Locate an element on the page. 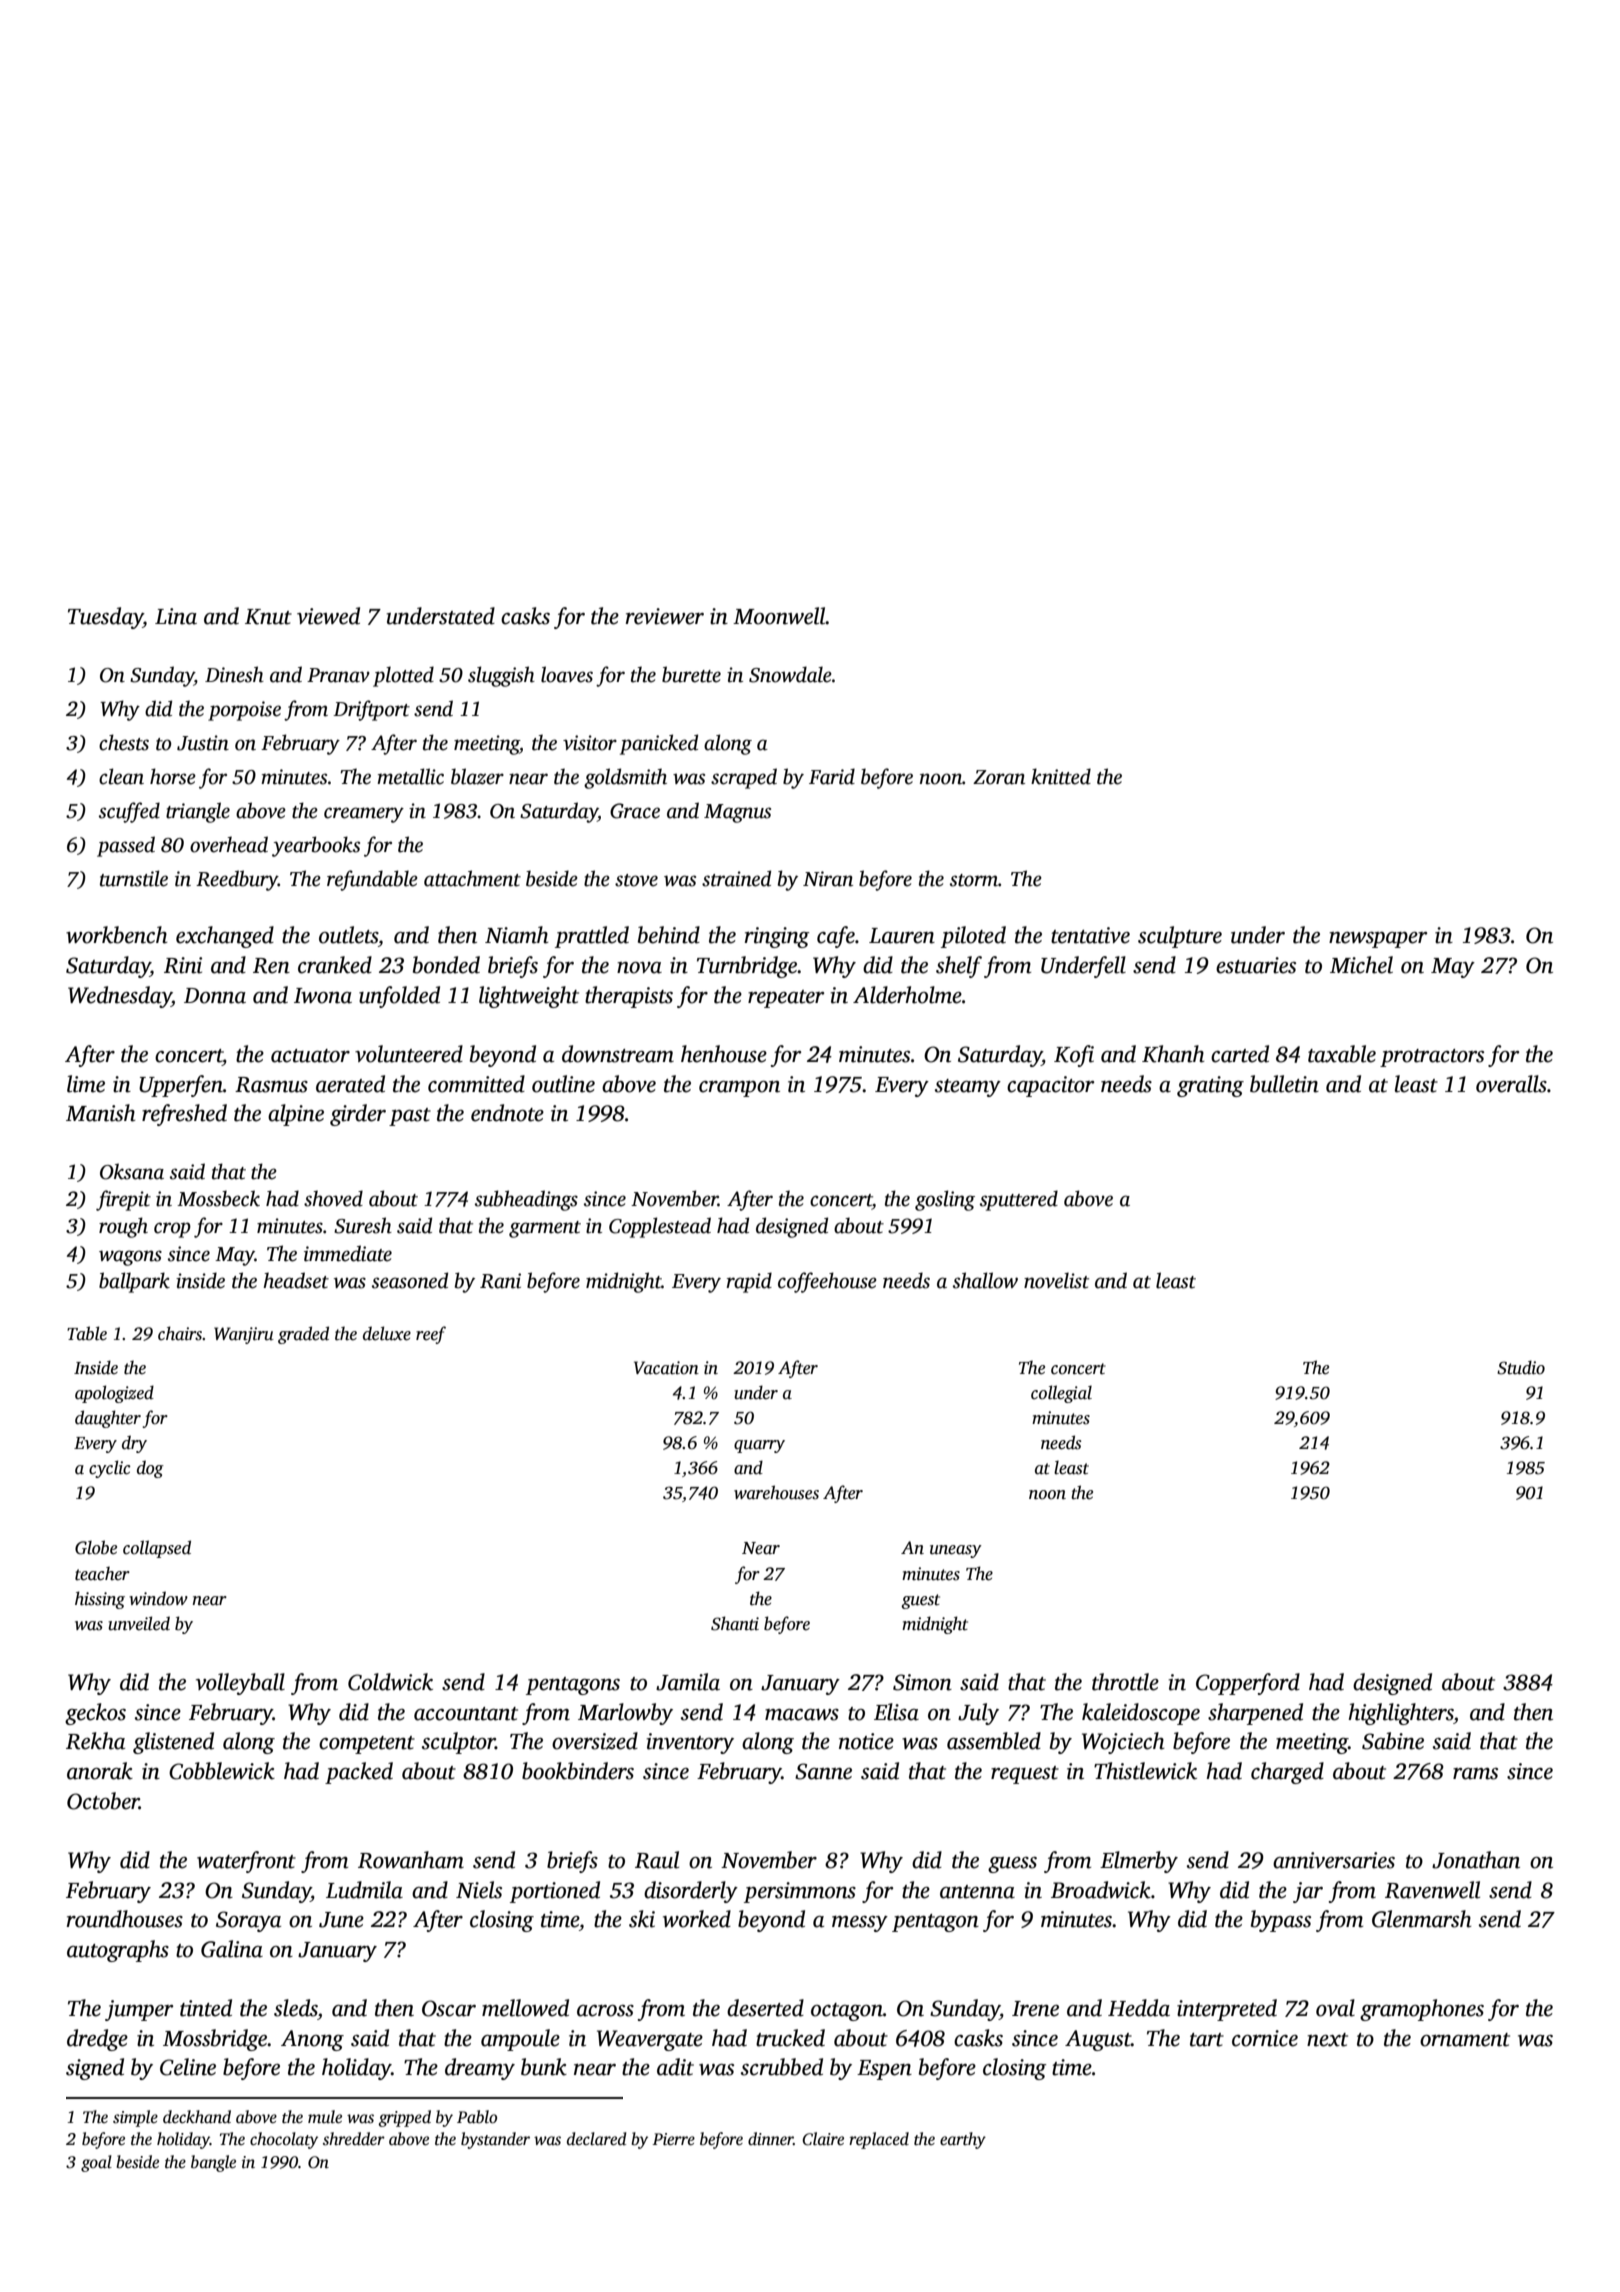 The width and height of the page is (1620, 2292). window is located at coordinates (158, 1598).
